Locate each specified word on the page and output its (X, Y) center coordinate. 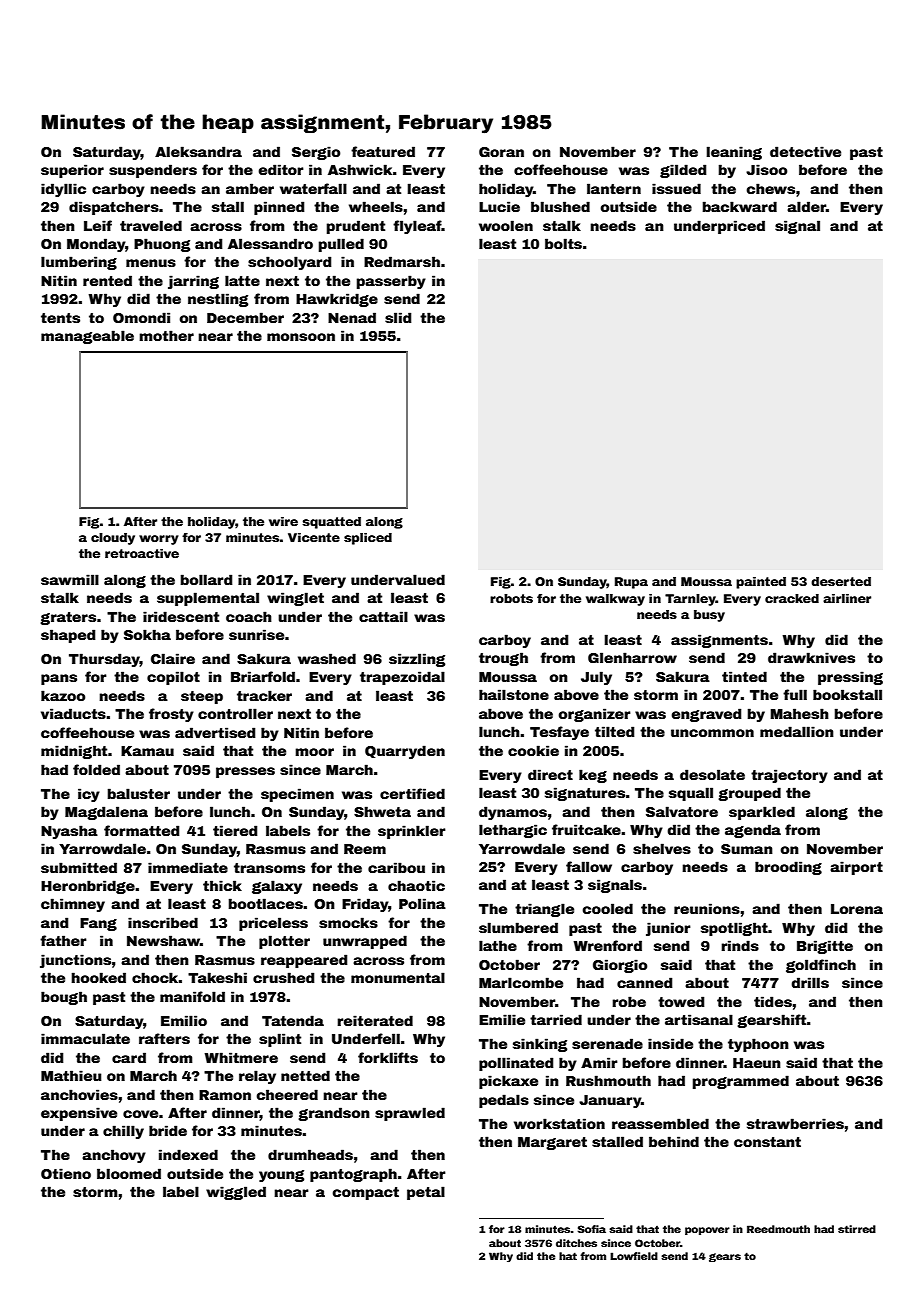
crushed (283, 977)
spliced (368, 539)
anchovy (114, 1156)
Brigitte (825, 947)
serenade (607, 1043)
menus (151, 263)
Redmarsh (402, 261)
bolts (563, 243)
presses (245, 772)
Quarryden (405, 752)
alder (806, 206)
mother (166, 335)
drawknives (811, 657)
